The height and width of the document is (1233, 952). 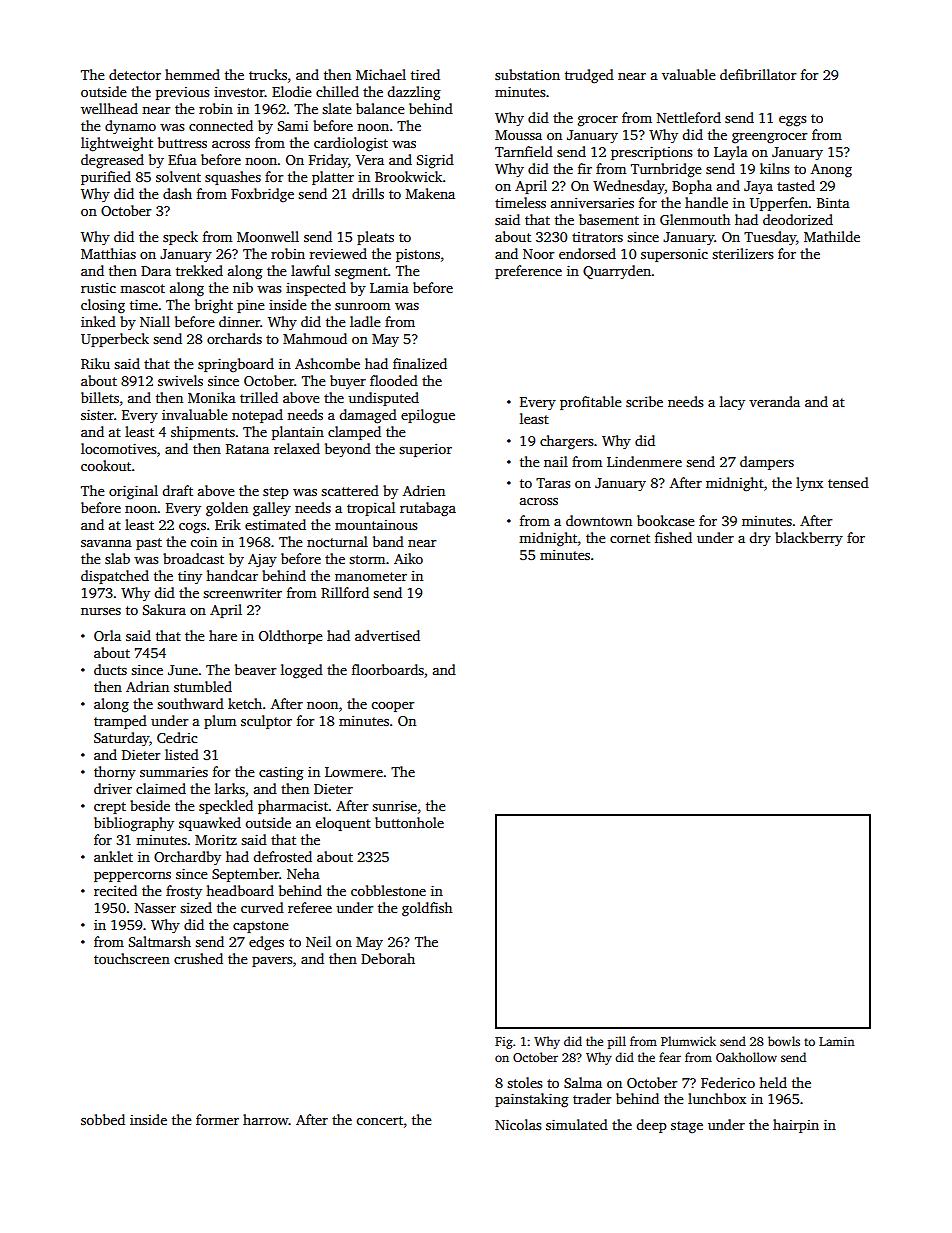 I want to click on crushed, so click(x=198, y=958).
